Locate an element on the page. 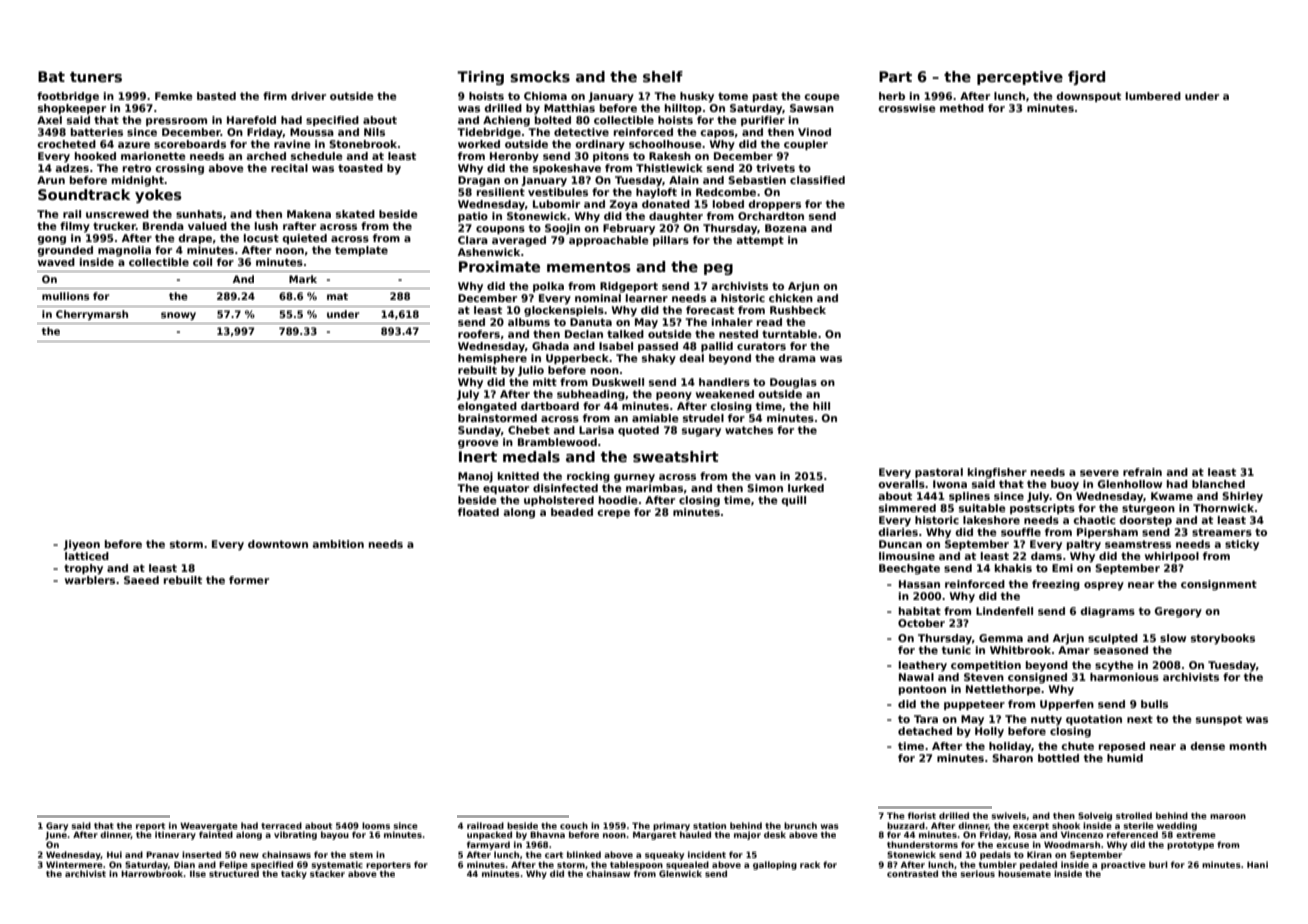 This image has width=1308, height=924. crepe is located at coordinates (613, 514).
